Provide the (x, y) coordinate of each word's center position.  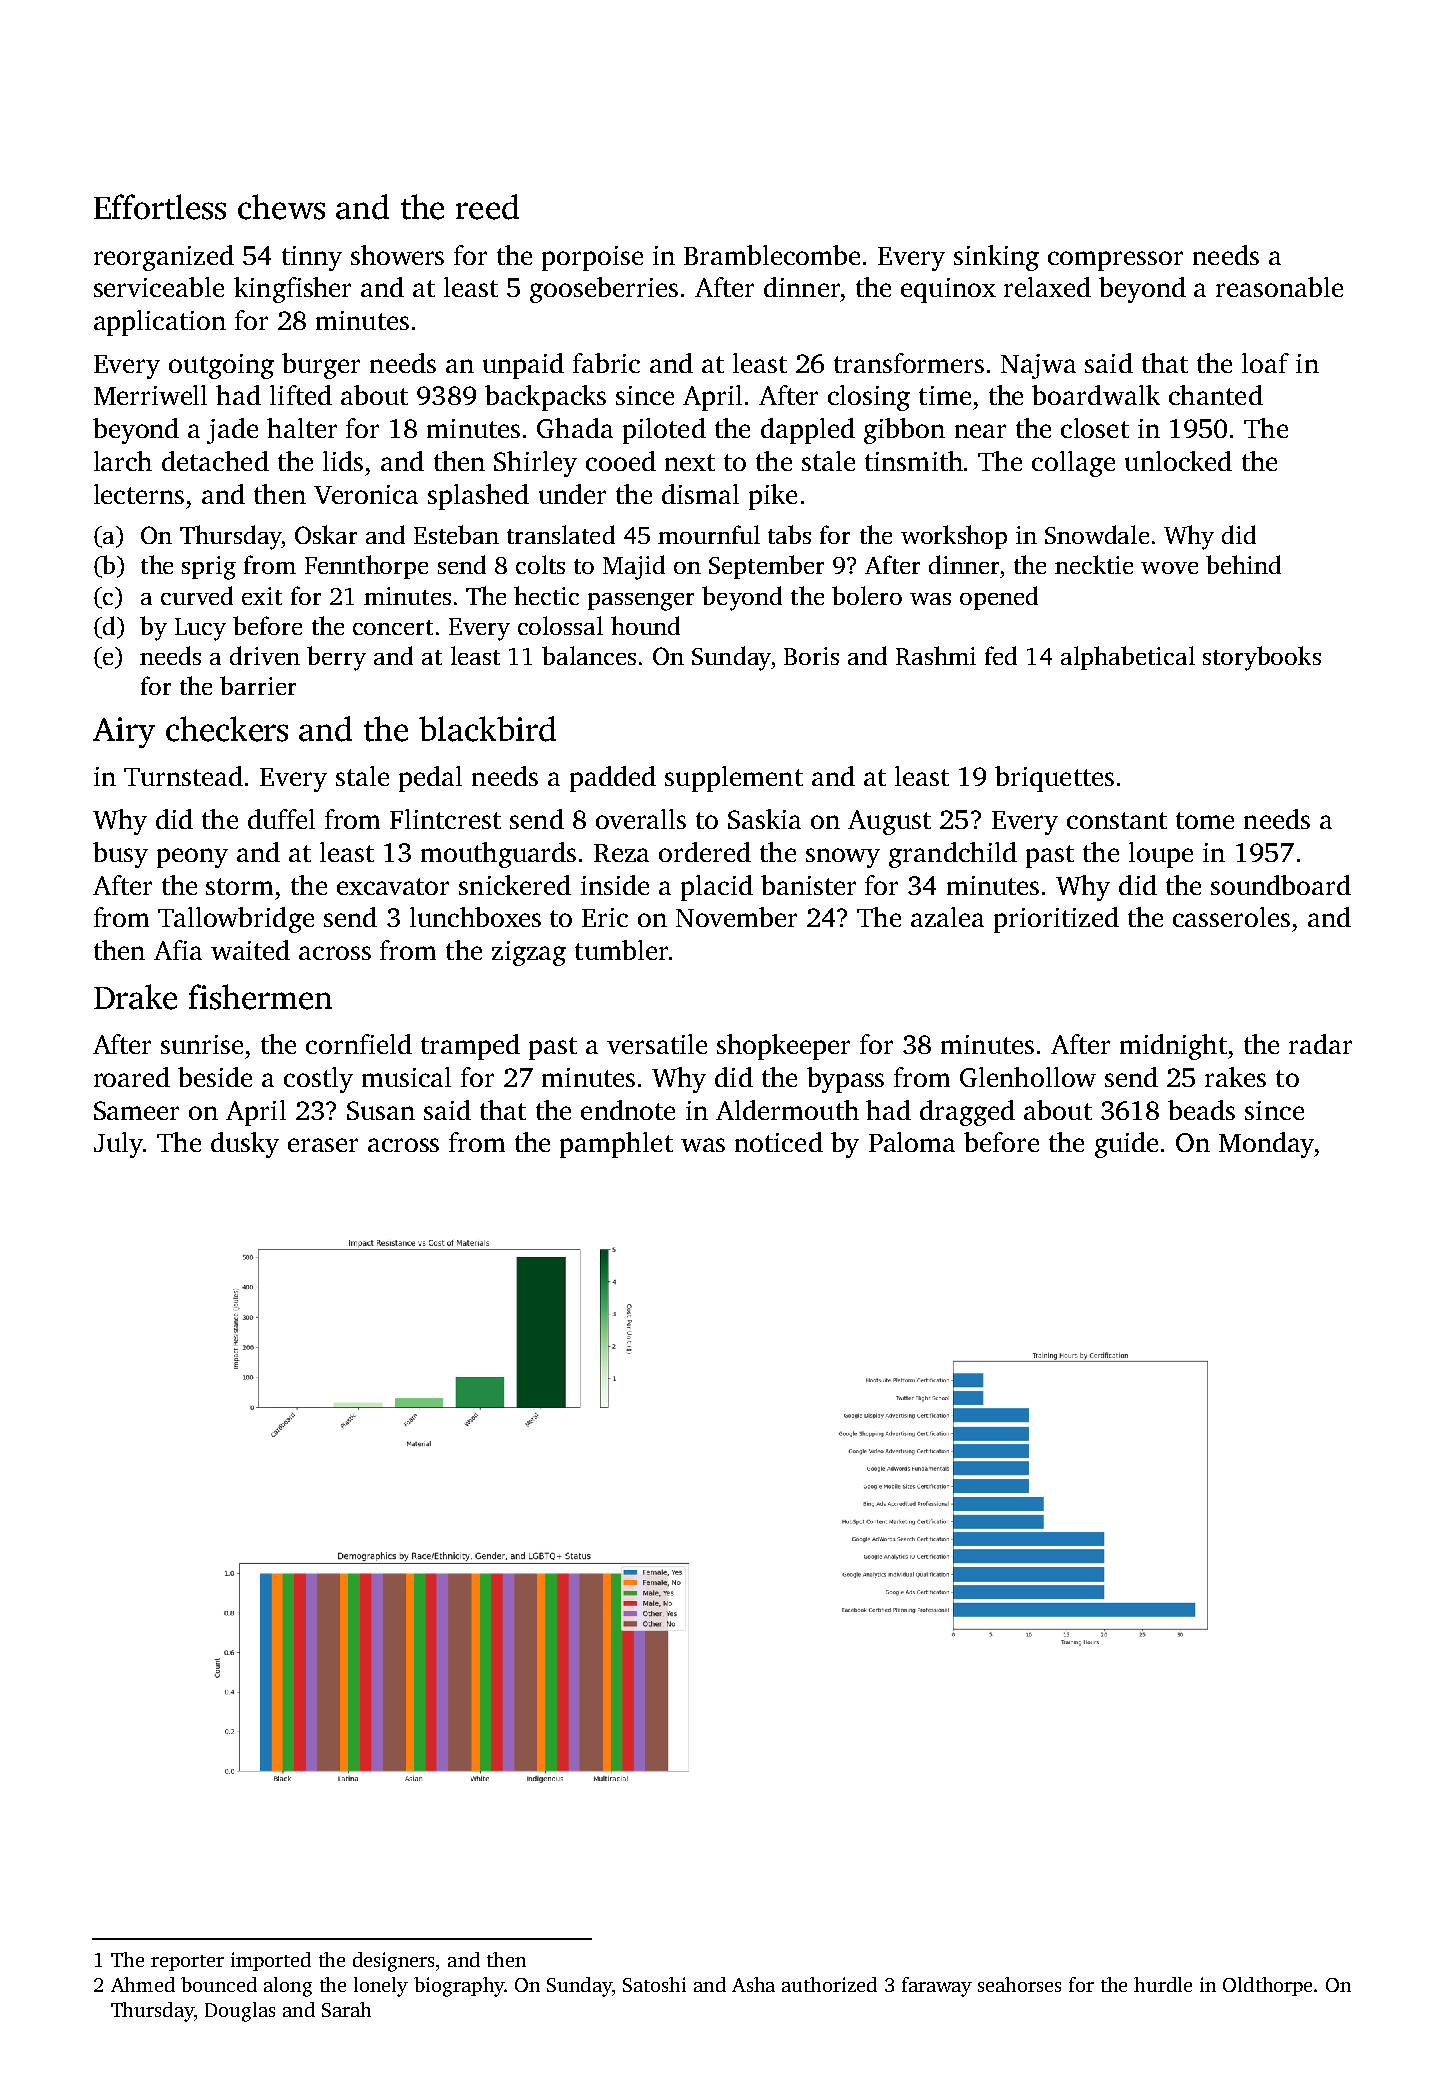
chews (281, 207)
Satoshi (654, 1984)
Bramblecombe (772, 255)
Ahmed (143, 1984)
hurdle (1163, 1984)
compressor (1115, 261)
